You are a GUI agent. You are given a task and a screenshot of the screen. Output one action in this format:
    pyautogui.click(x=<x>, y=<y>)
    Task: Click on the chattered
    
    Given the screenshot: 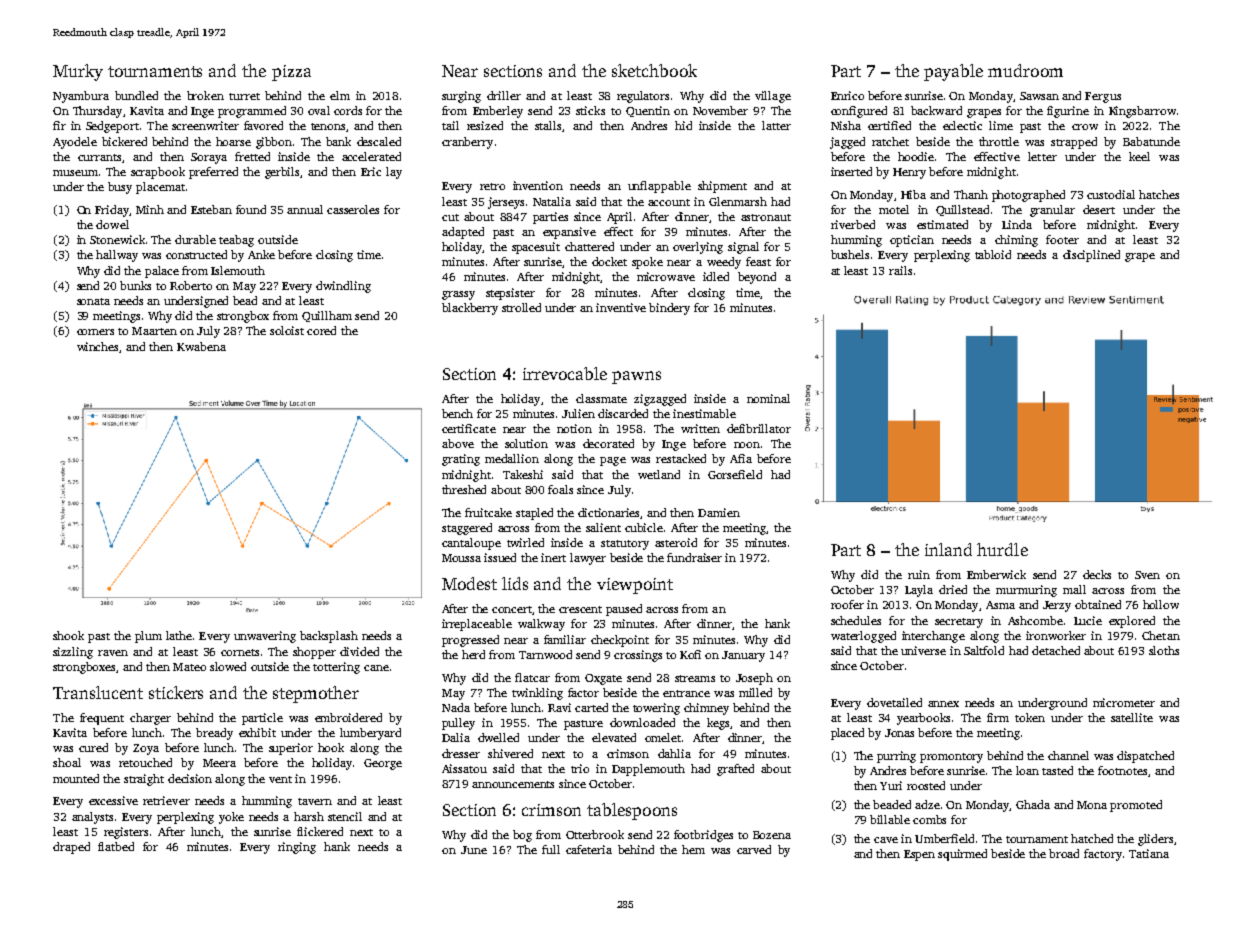 What is the action you would take?
    pyautogui.click(x=589, y=246)
